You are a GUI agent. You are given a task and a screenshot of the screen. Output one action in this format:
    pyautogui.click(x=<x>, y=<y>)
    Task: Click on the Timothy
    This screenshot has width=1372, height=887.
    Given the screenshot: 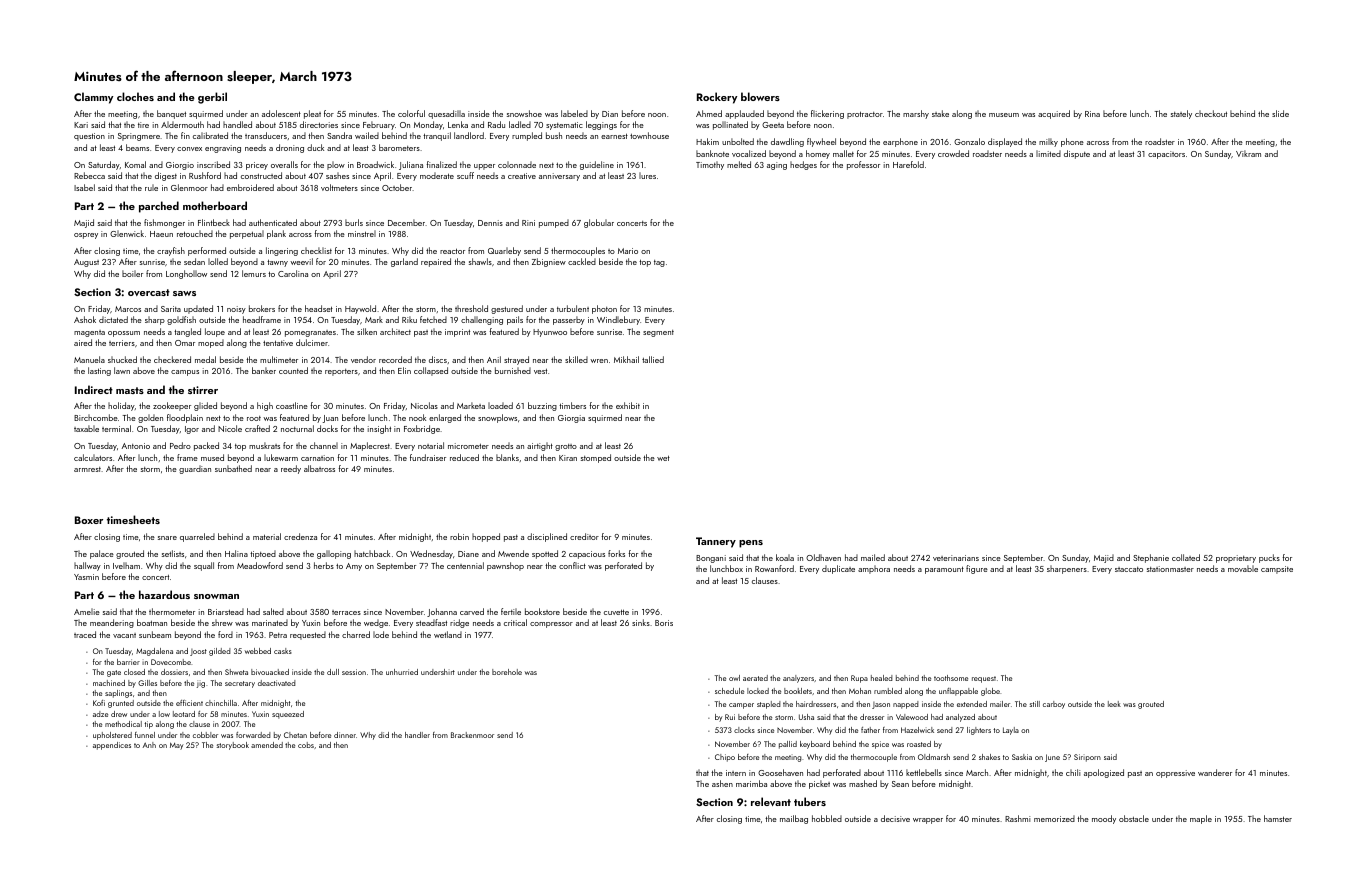 What is the action you would take?
    pyautogui.click(x=710, y=165)
